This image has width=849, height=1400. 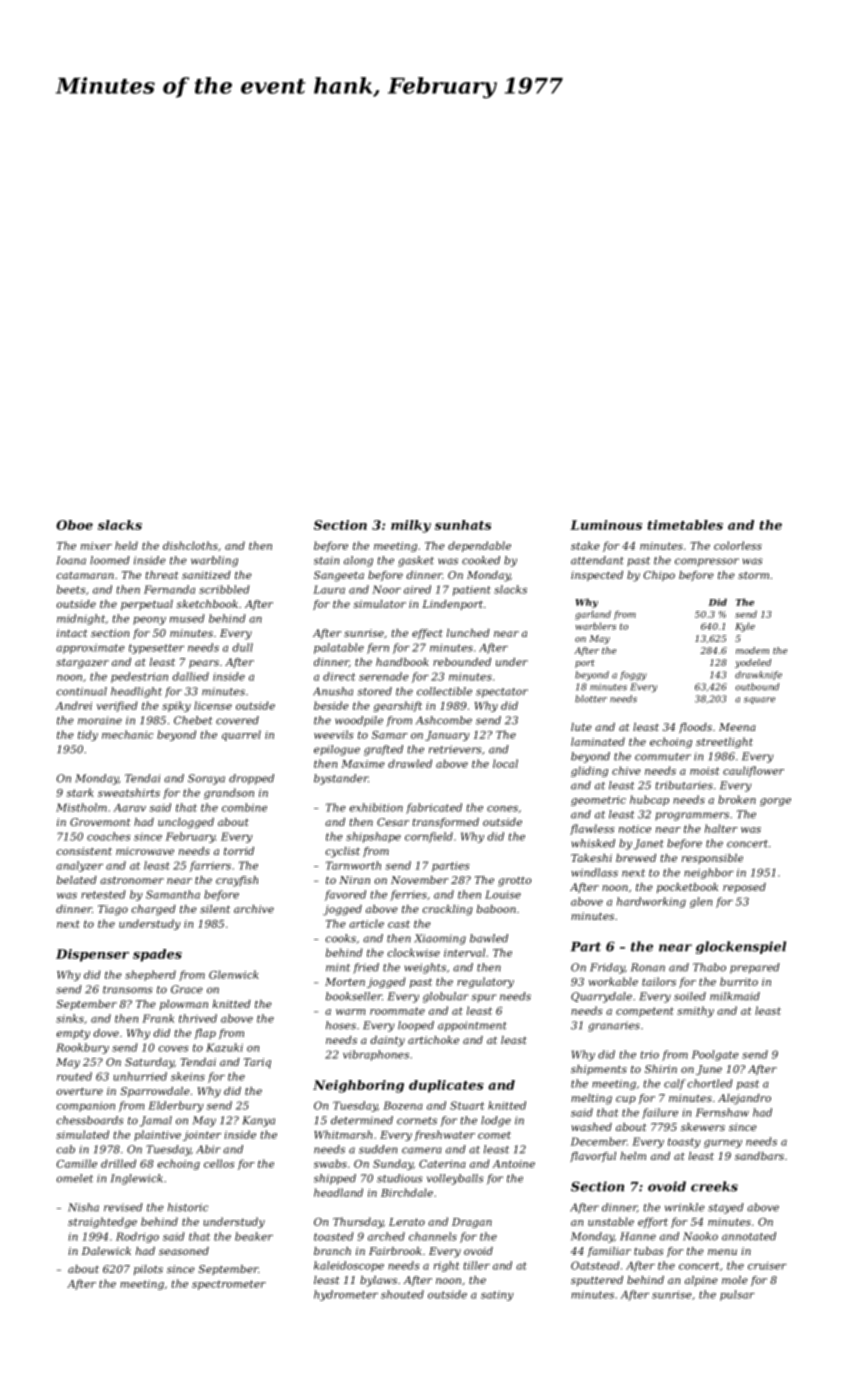 I want to click on plowman, so click(x=184, y=1005).
